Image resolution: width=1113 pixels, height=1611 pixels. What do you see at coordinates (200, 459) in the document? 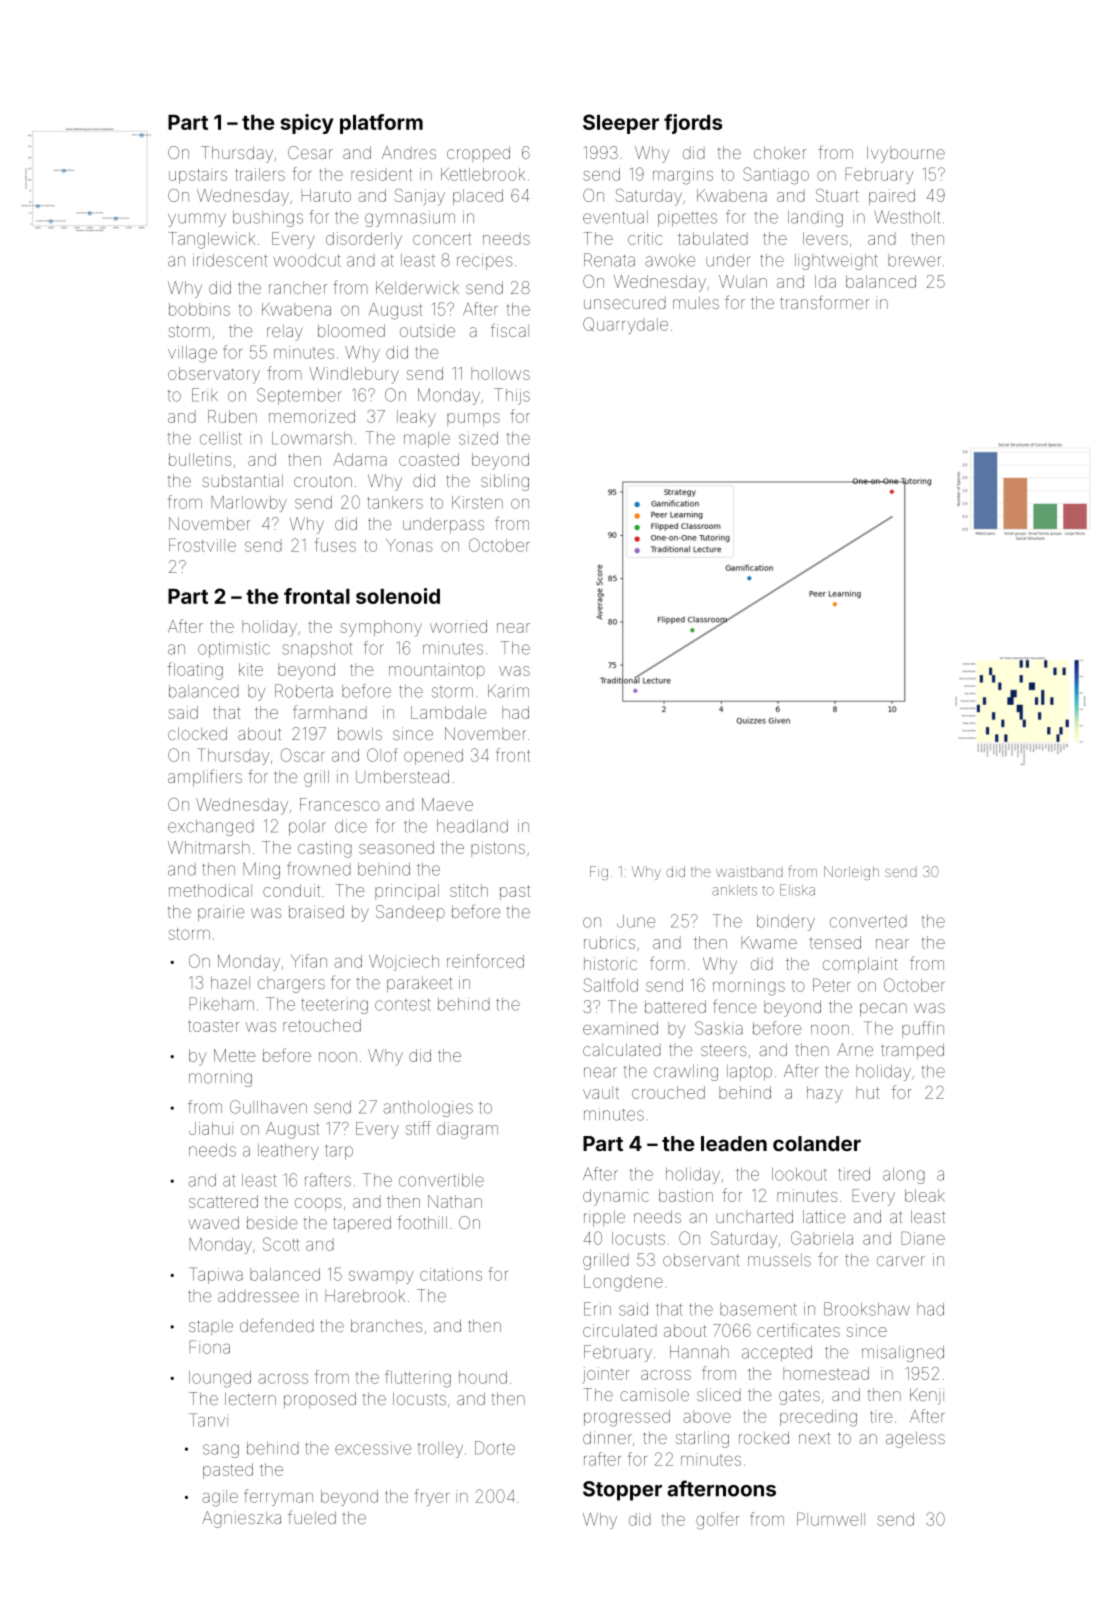
I see `bulletins` at bounding box center [200, 459].
